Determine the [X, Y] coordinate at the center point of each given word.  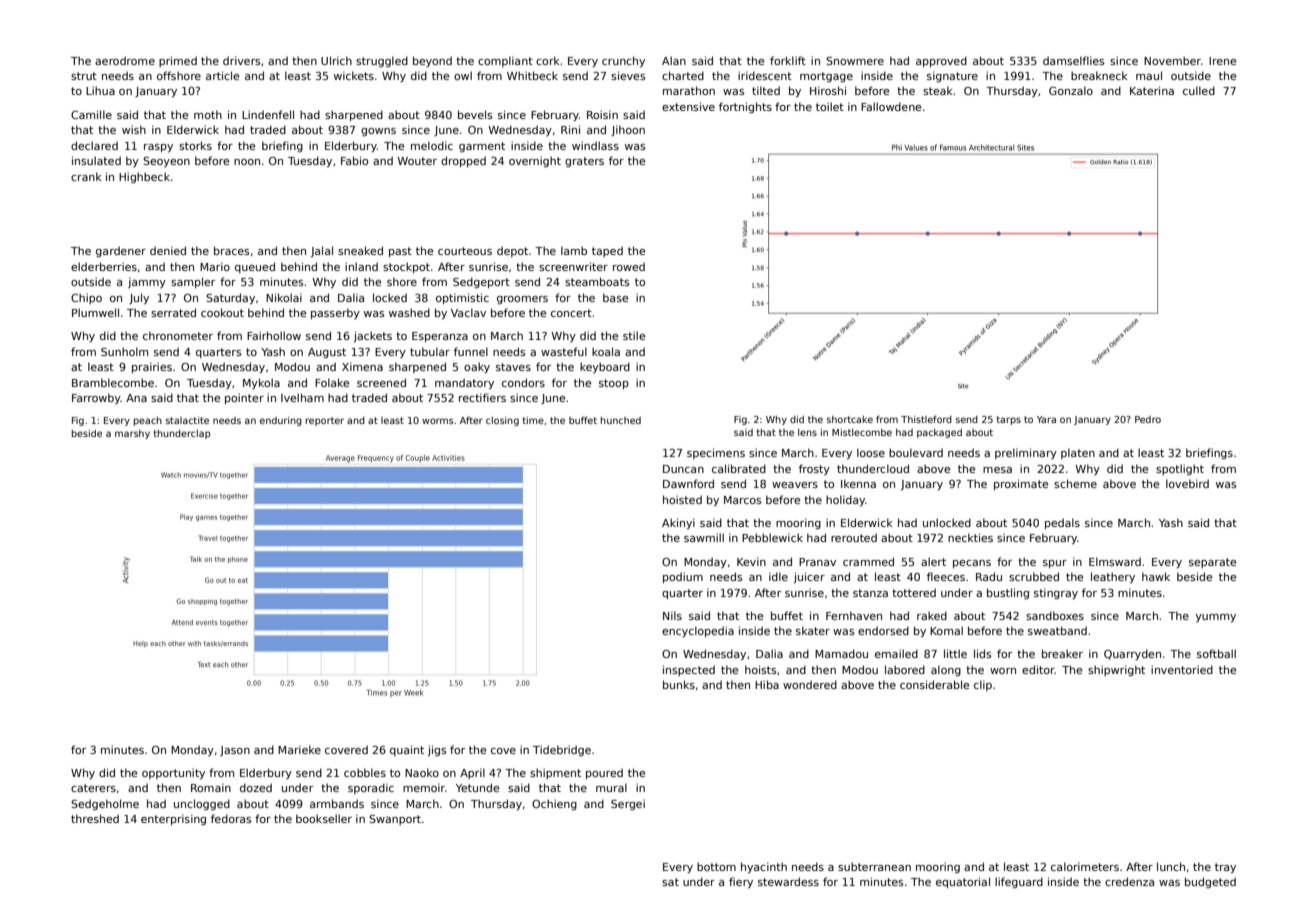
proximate [1021, 484]
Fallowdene [891, 106]
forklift [788, 60]
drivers [242, 60]
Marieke [299, 749]
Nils [672, 615]
